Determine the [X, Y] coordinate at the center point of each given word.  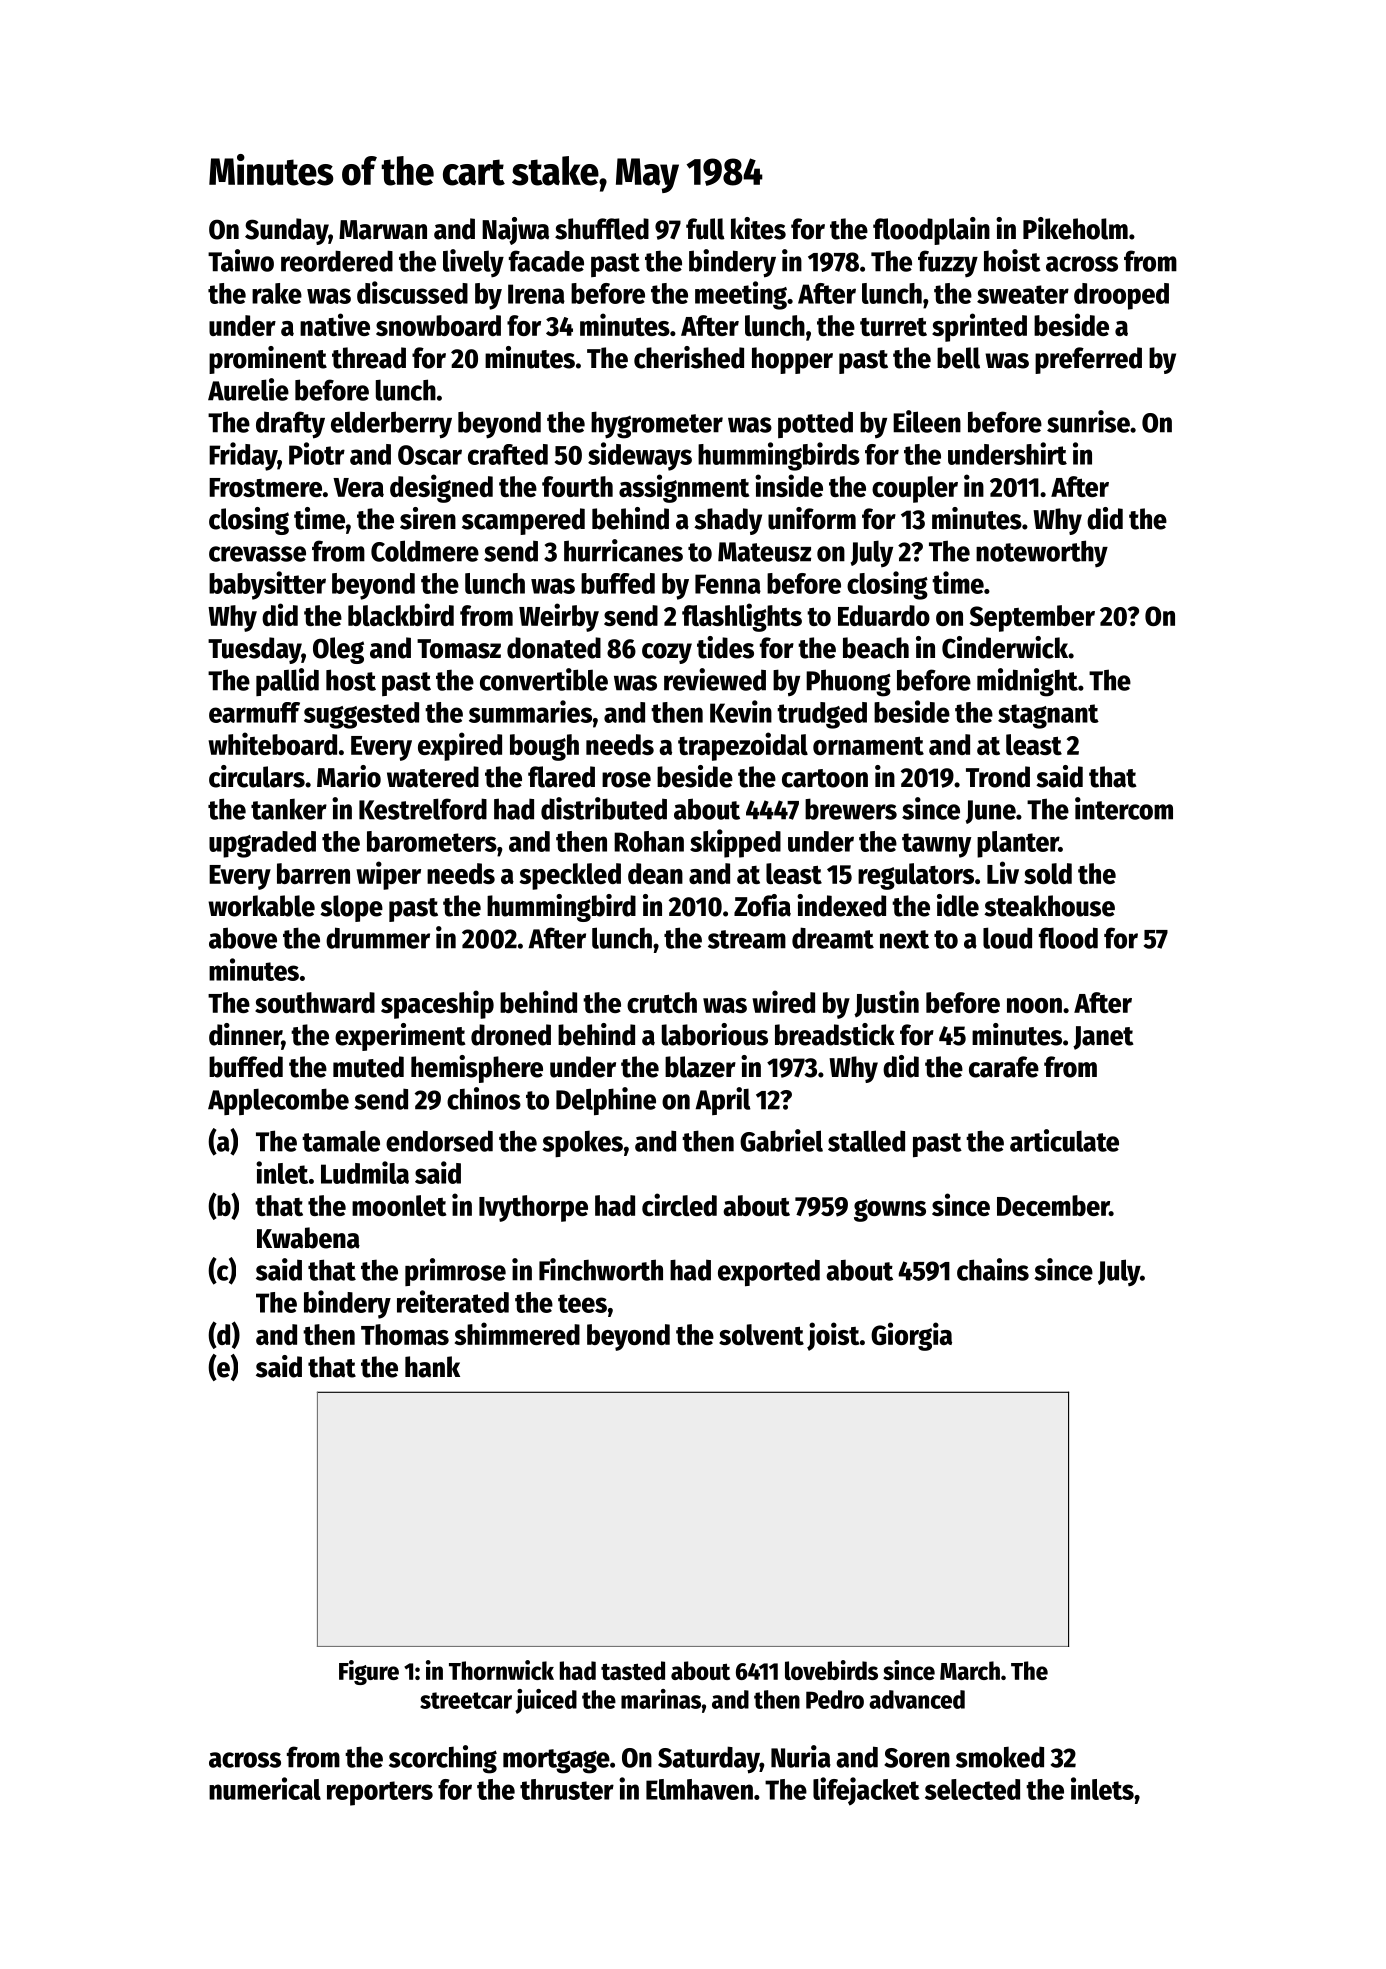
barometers [432, 841]
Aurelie [248, 389]
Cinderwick [1005, 647]
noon [1034, 1005]
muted [368, 1067]
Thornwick [501, 1670]
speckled [570, 876]
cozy [667, 653]
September [1032, 618]
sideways [640, 456]
